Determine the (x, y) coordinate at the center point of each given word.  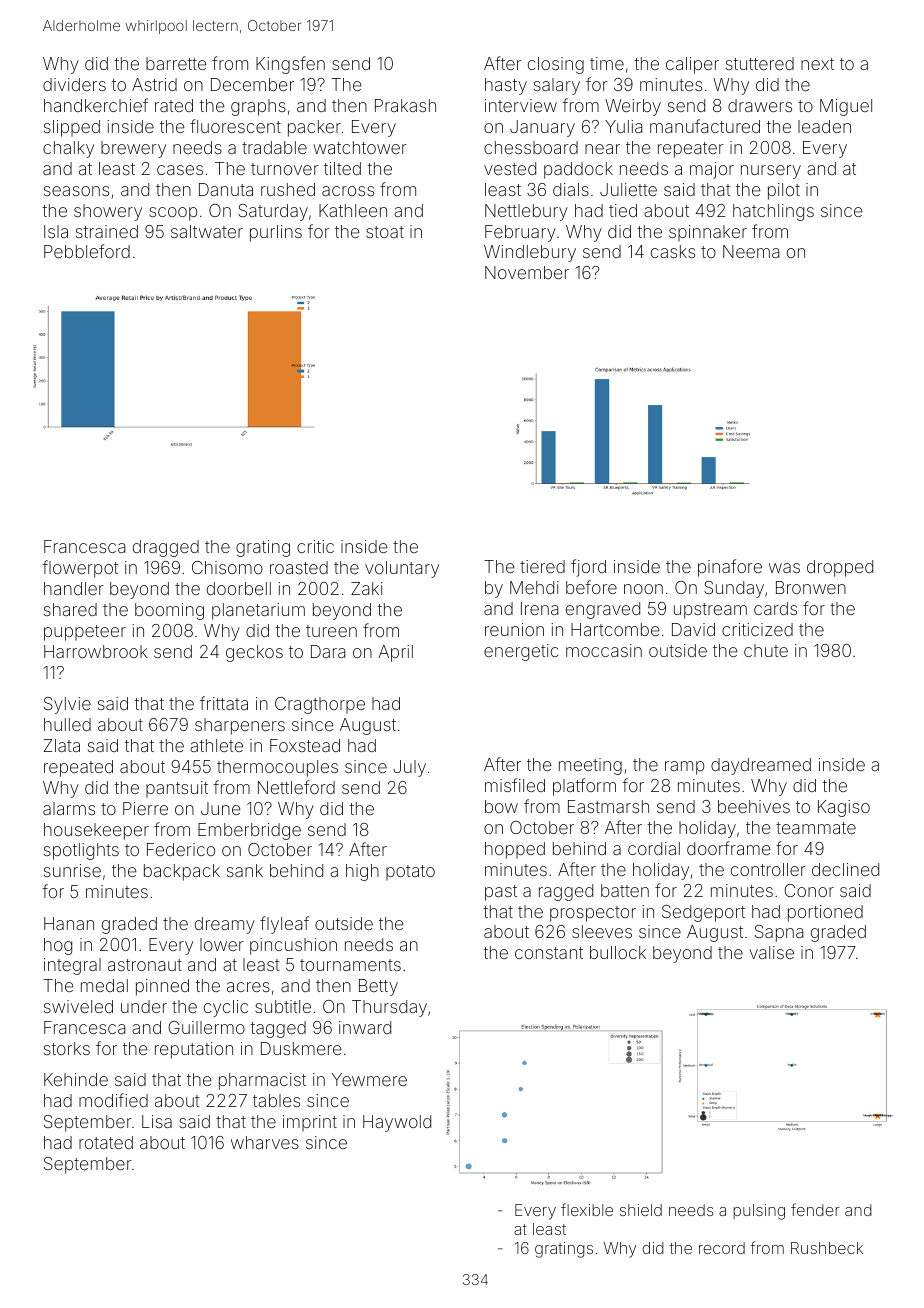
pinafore (730, 568)
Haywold (397, 1123)
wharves (265, 1142)
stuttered (760, 63)
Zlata (62, 745)
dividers (74, 84)
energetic (521, 652)
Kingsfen (290, 65)
